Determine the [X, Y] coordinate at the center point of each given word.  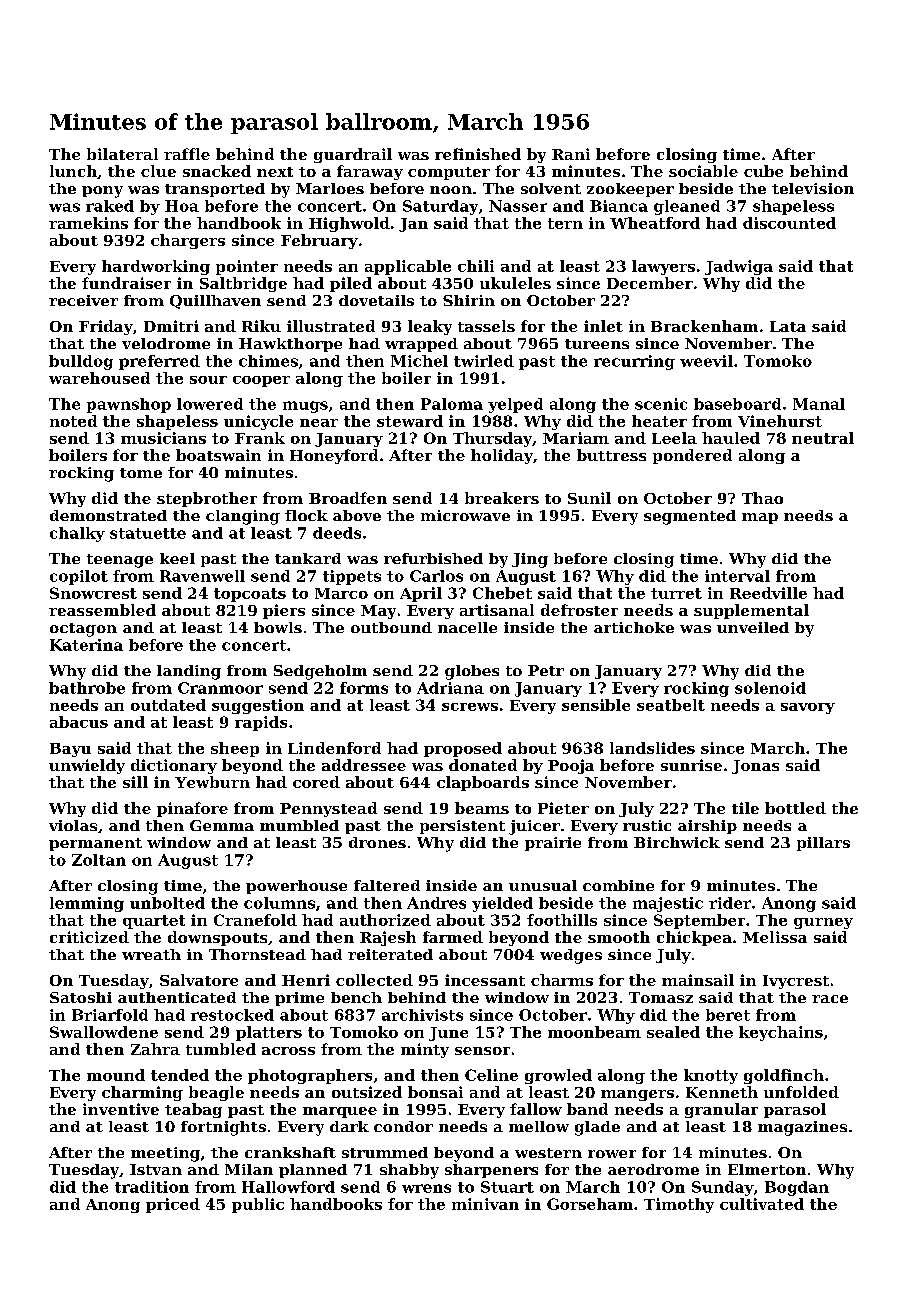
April [421, 594]
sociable [703, 171]
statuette [148, 533]
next [275, 172]
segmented [690, 517]
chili [476, 266]
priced [173, 1205]
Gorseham [590, 1204]
